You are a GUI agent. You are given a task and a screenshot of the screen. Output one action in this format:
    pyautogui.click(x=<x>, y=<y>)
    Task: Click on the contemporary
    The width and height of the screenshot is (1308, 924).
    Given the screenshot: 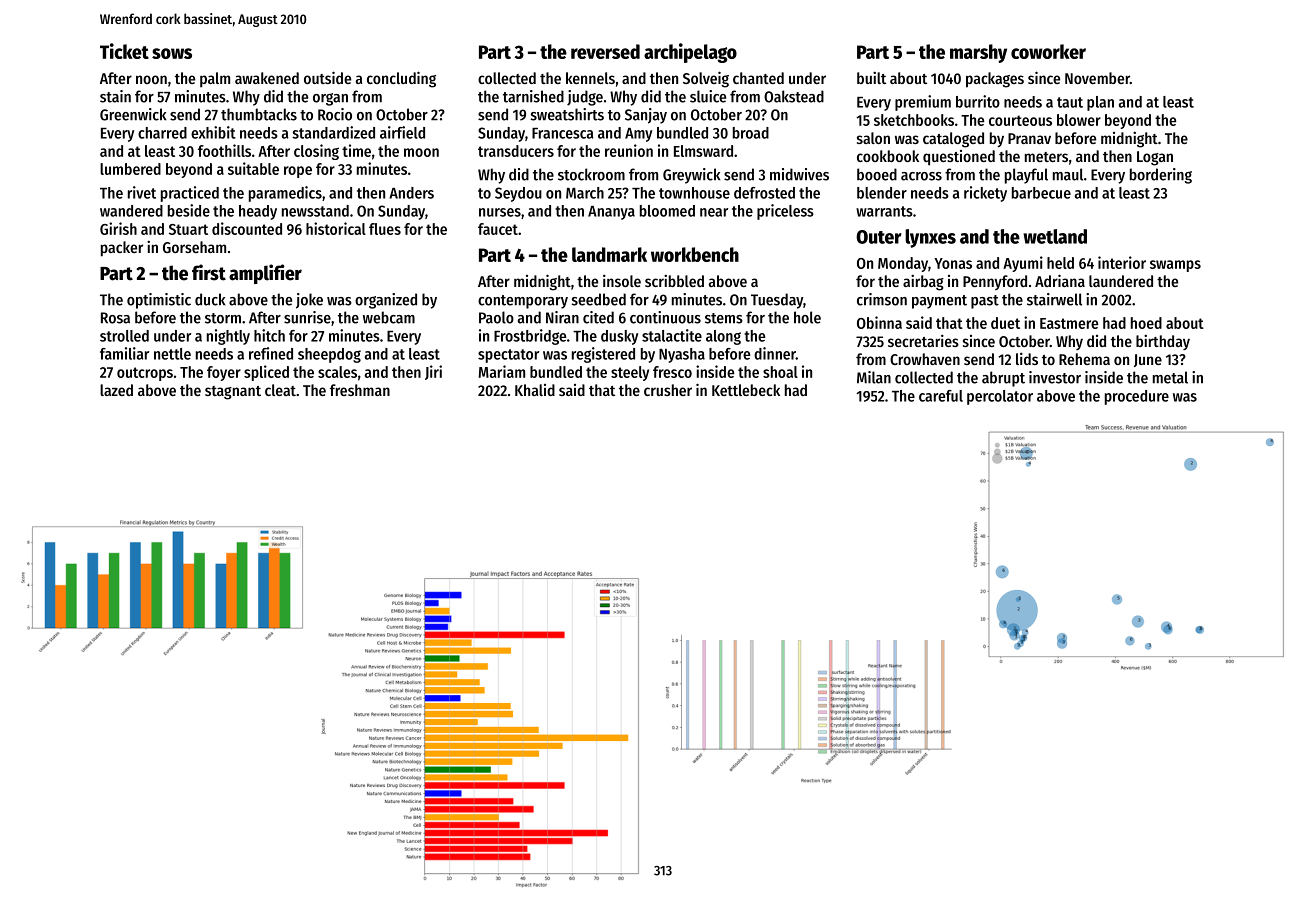 What is the action you would take?
    pyautogui.click(x=523, y=302)
